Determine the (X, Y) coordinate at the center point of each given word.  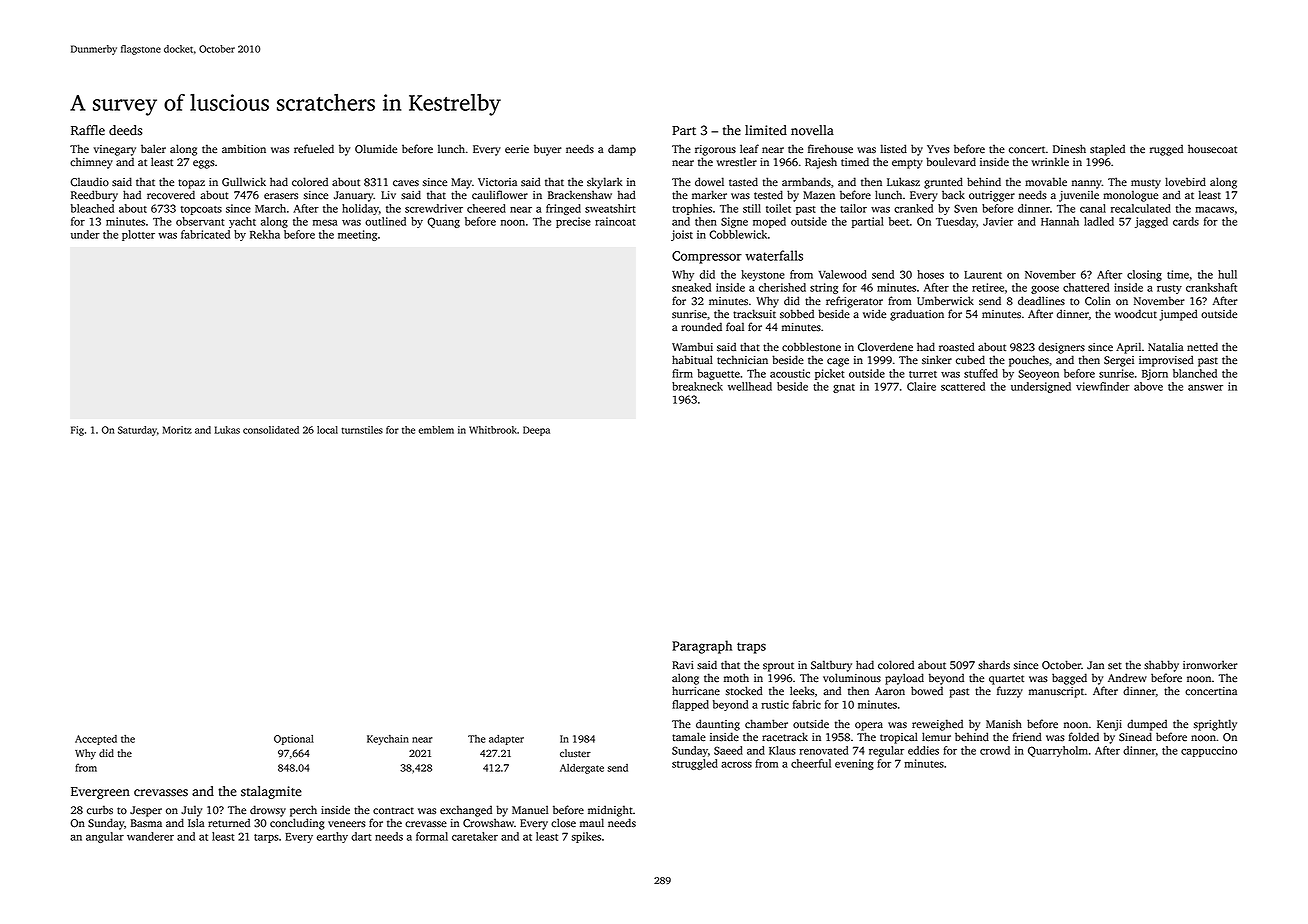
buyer (548, 150)
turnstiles (362, 430)
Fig (77, 431)
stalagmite (271, 792)
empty (907, 164)
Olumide (376, 149)
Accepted (96, 740)
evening (854, 764)
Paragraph (702, 647)
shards (994, 665)
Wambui (692, 346)
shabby (1161, 666)
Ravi (683, 665)
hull (1227, 274)
